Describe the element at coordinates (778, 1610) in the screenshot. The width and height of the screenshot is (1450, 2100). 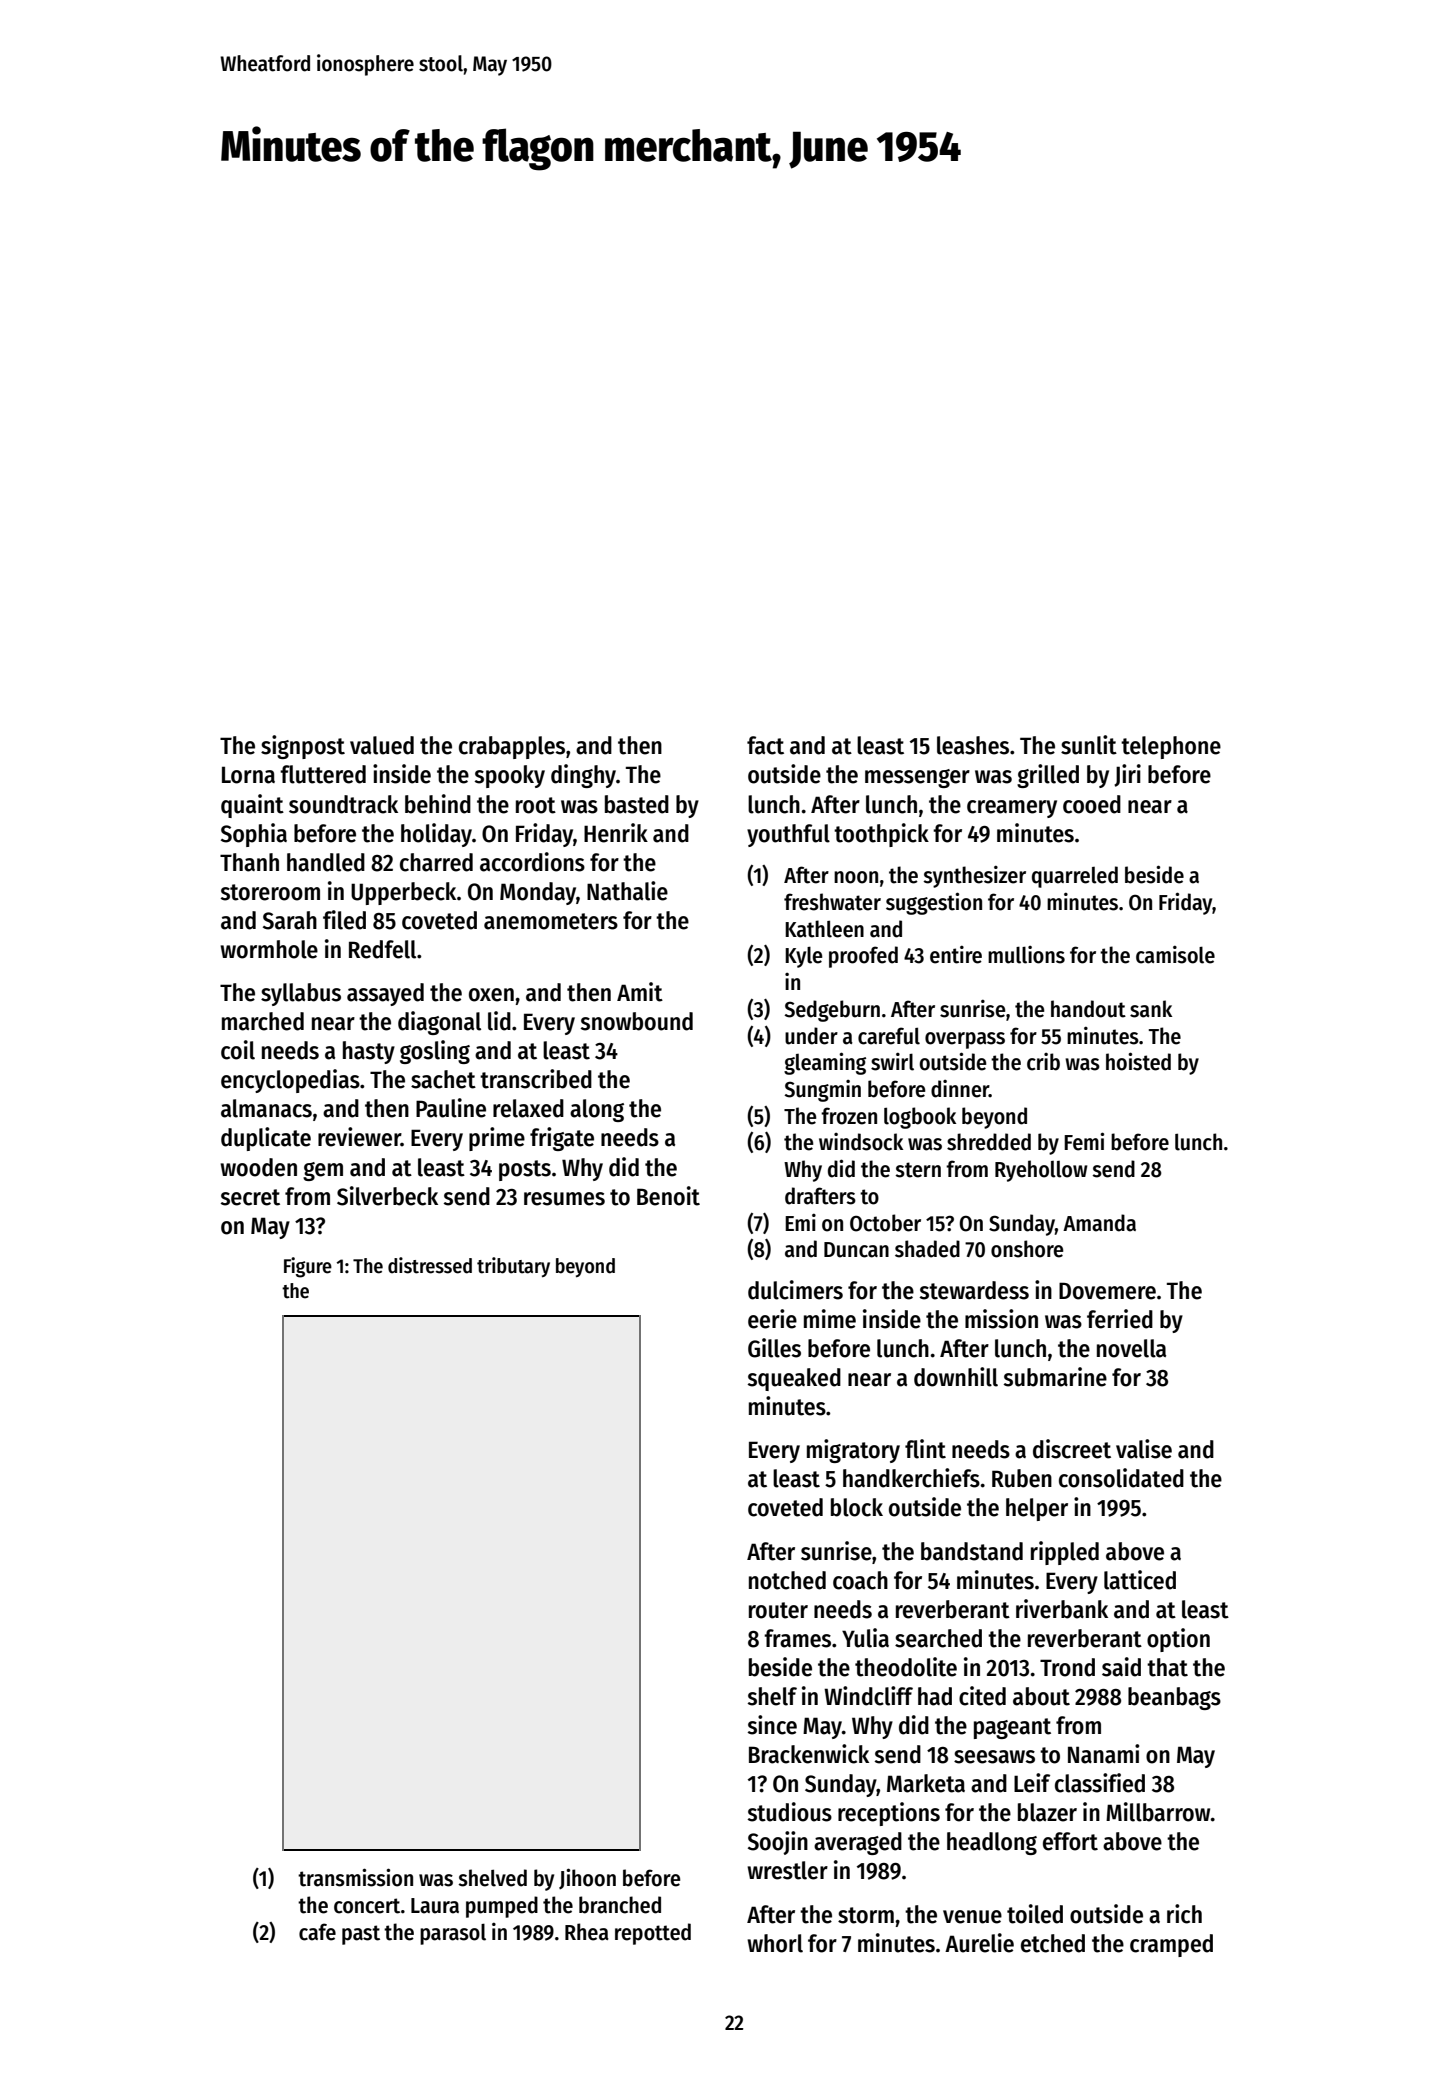
I see `router` at that location.
